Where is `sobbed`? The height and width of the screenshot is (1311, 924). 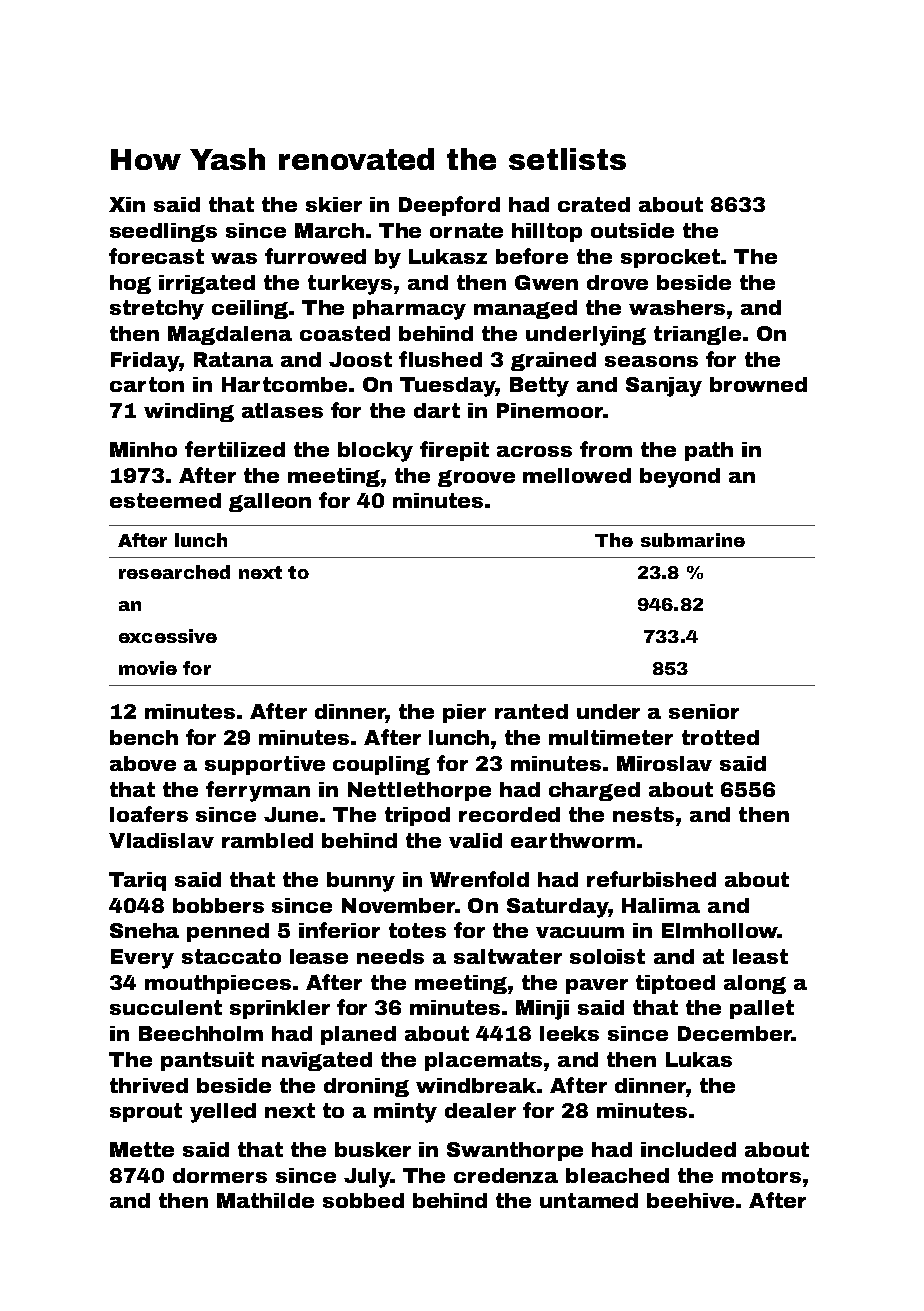 sobbed is located at coordinates (363, 1200).
